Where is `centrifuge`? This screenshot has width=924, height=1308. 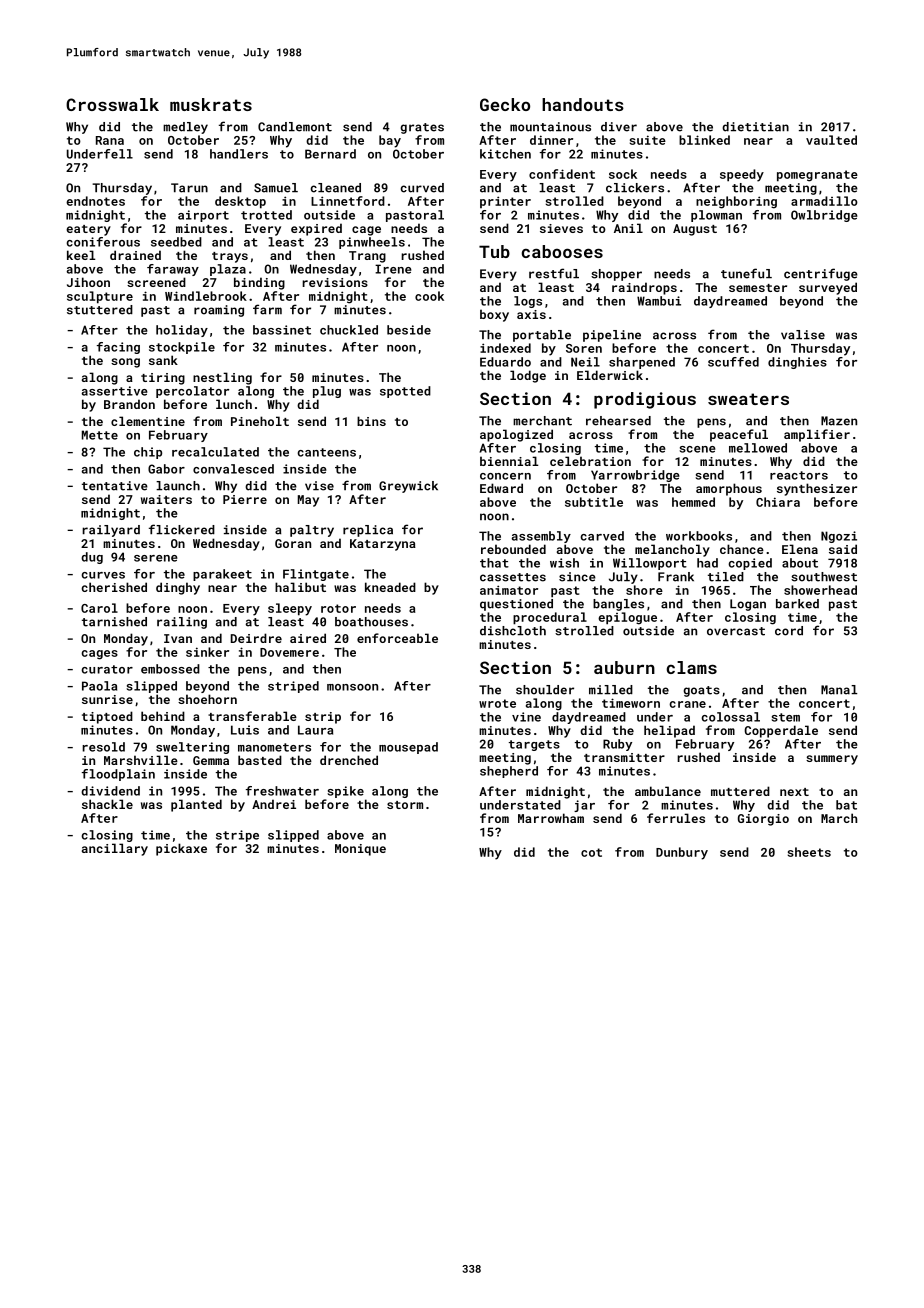 centrifuge is located at coordinates (821, 274).
